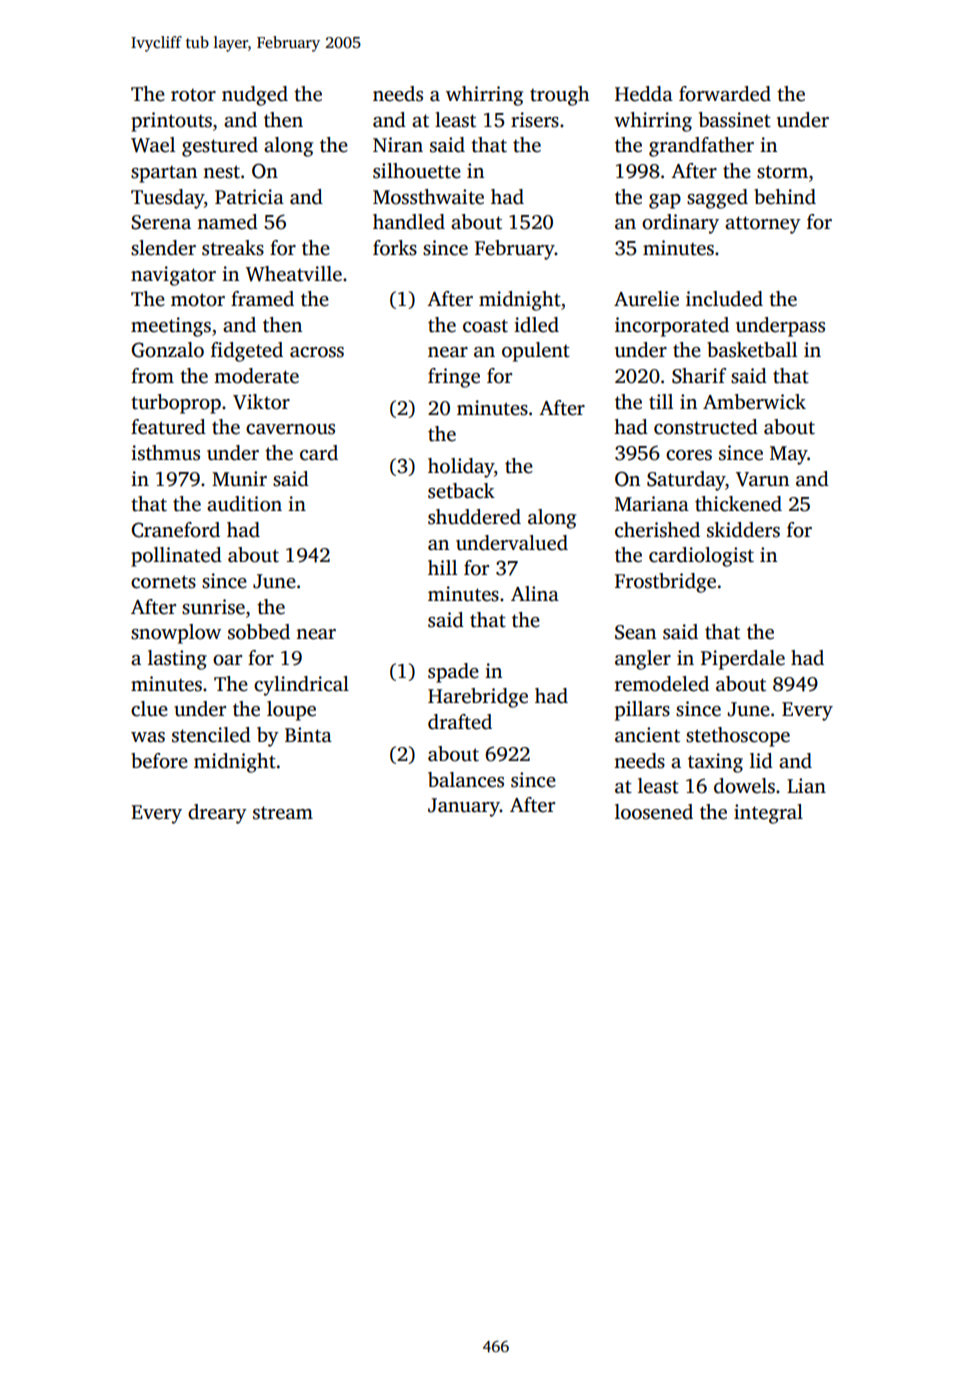  I want to click on integral, so click(768, 814).
